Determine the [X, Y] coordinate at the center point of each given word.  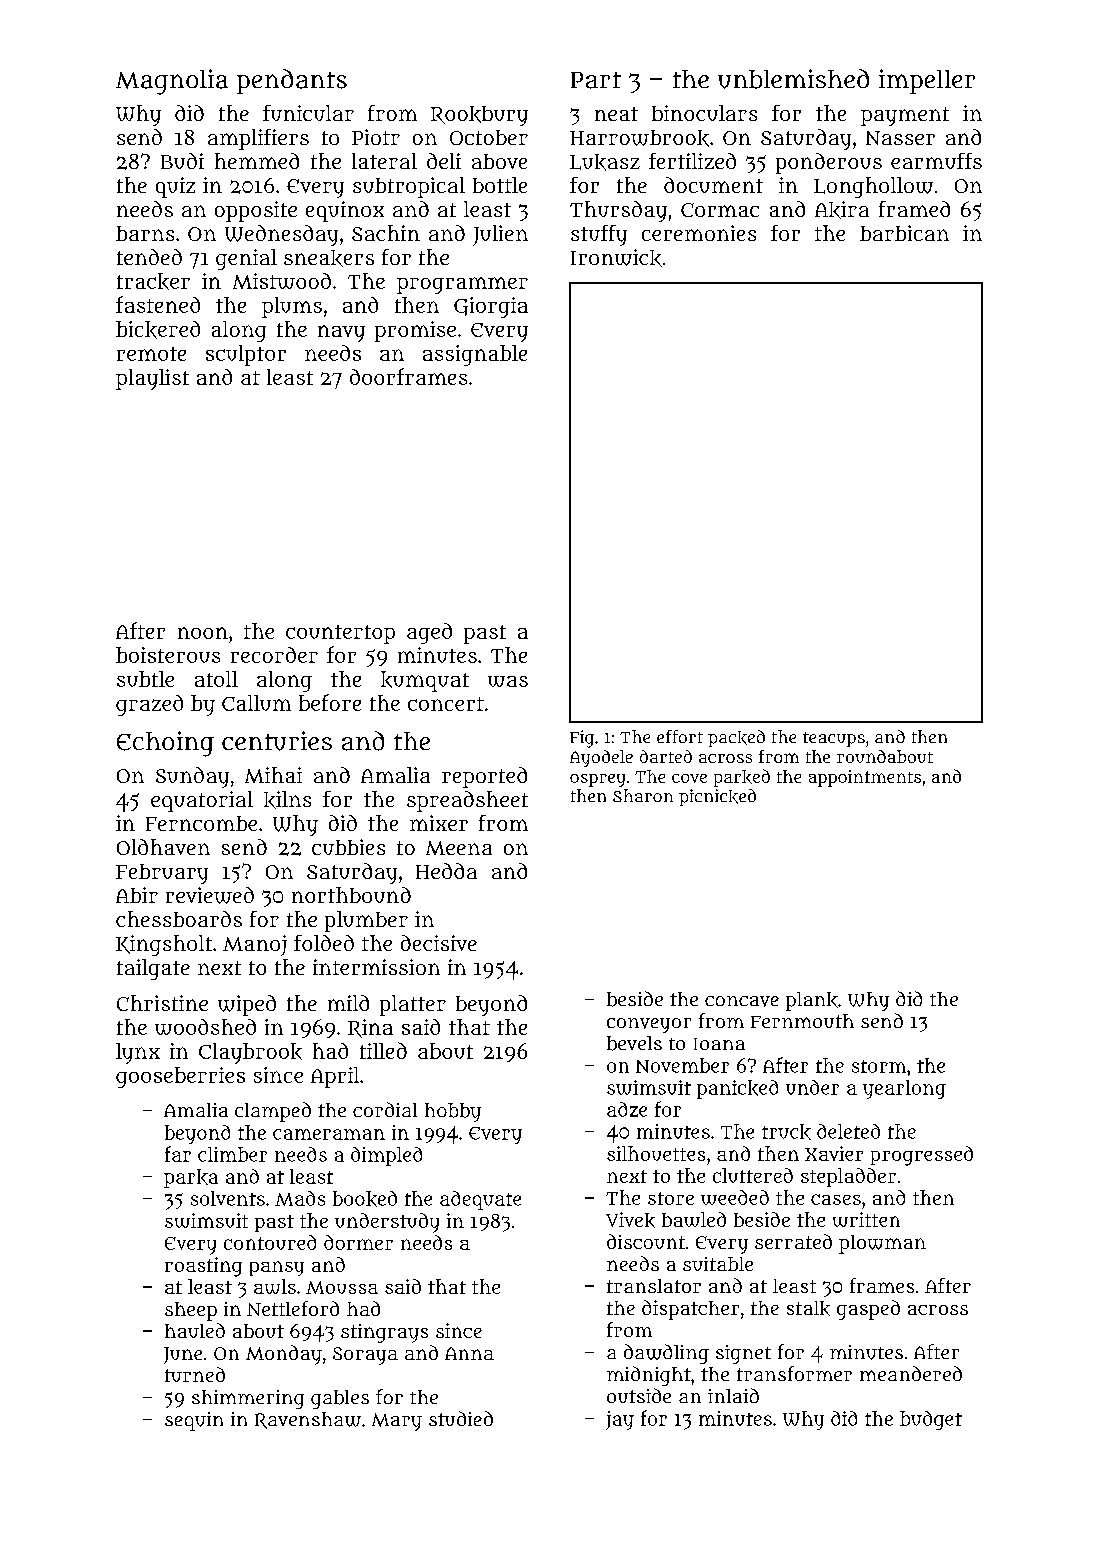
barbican [904, 233]
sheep [191, 1311]
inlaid [733, 1395]
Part [596, 80]
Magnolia [172, 82]
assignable [475, 355]
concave [742, 1001]
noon [203, 633]
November [682, 1065]
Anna [469, 1353]
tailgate [153, 969]
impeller [927, 81]
